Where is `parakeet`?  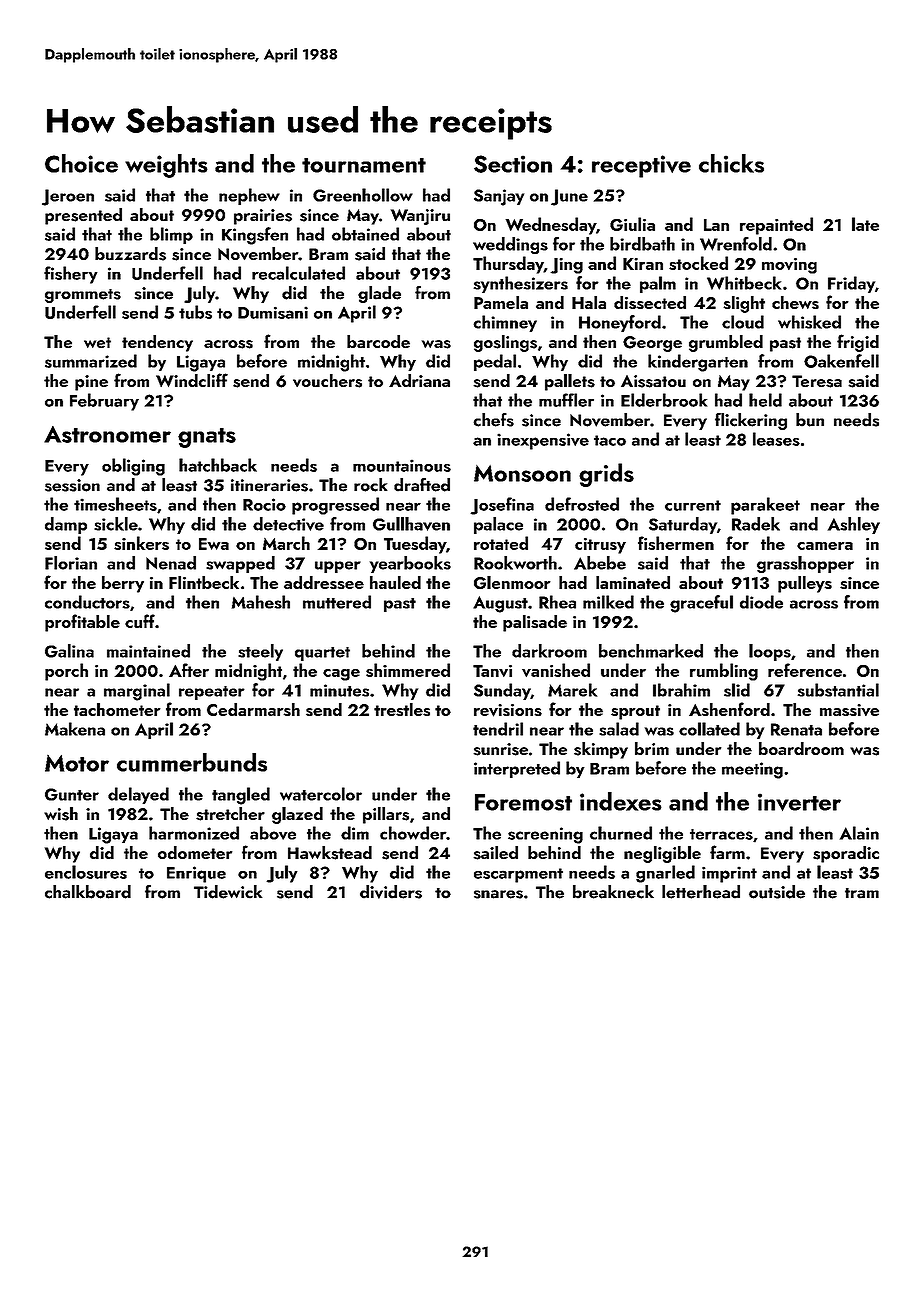 parakeet is located at coordinates (765, 506).
